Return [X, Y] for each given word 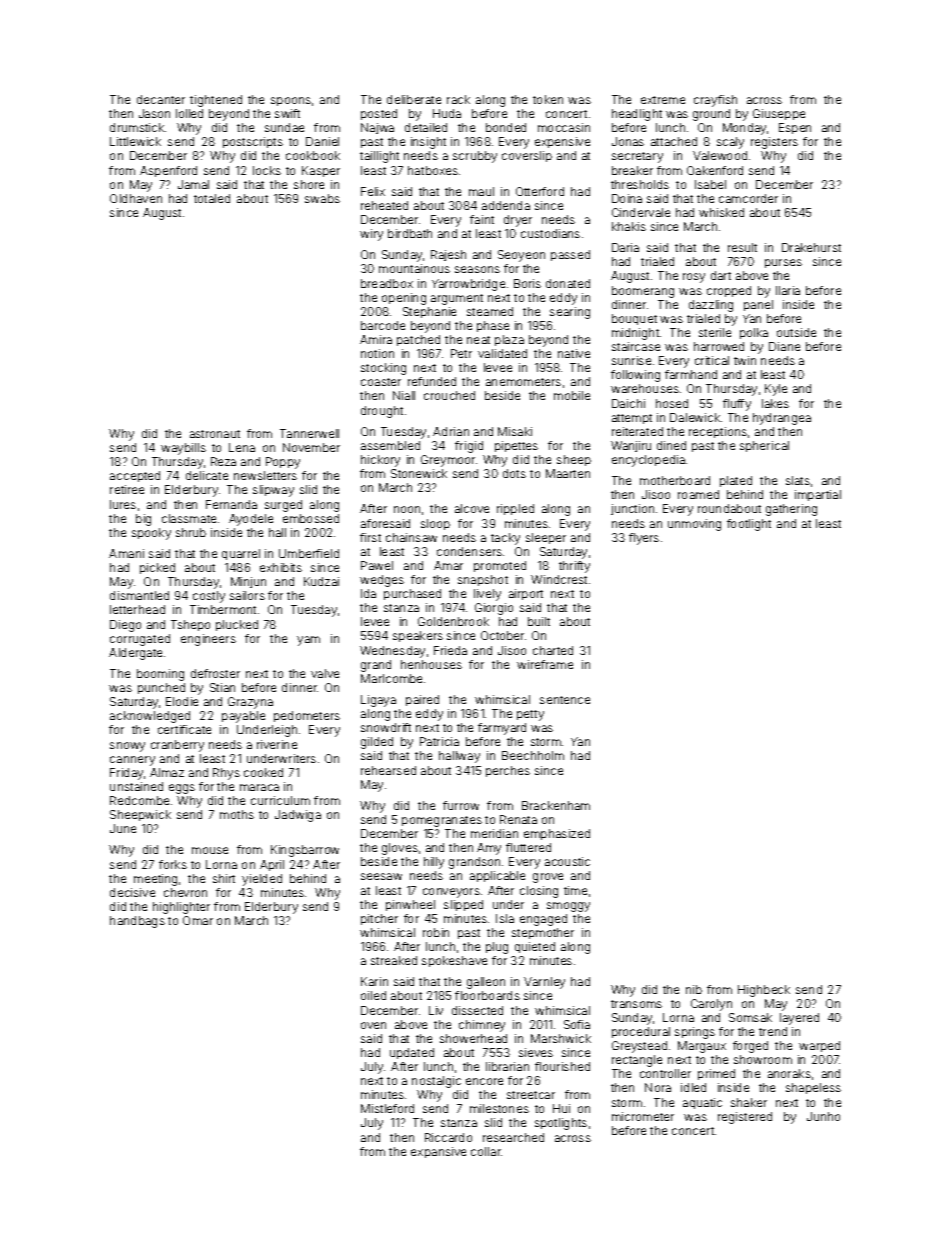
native [574, 353]
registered [745, 1118]
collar [486, 1151]
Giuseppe [779, 114]
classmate [189, 518]
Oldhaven [136, 198]
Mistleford [387, 1108]
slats [798, 480]
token [548, 99]
